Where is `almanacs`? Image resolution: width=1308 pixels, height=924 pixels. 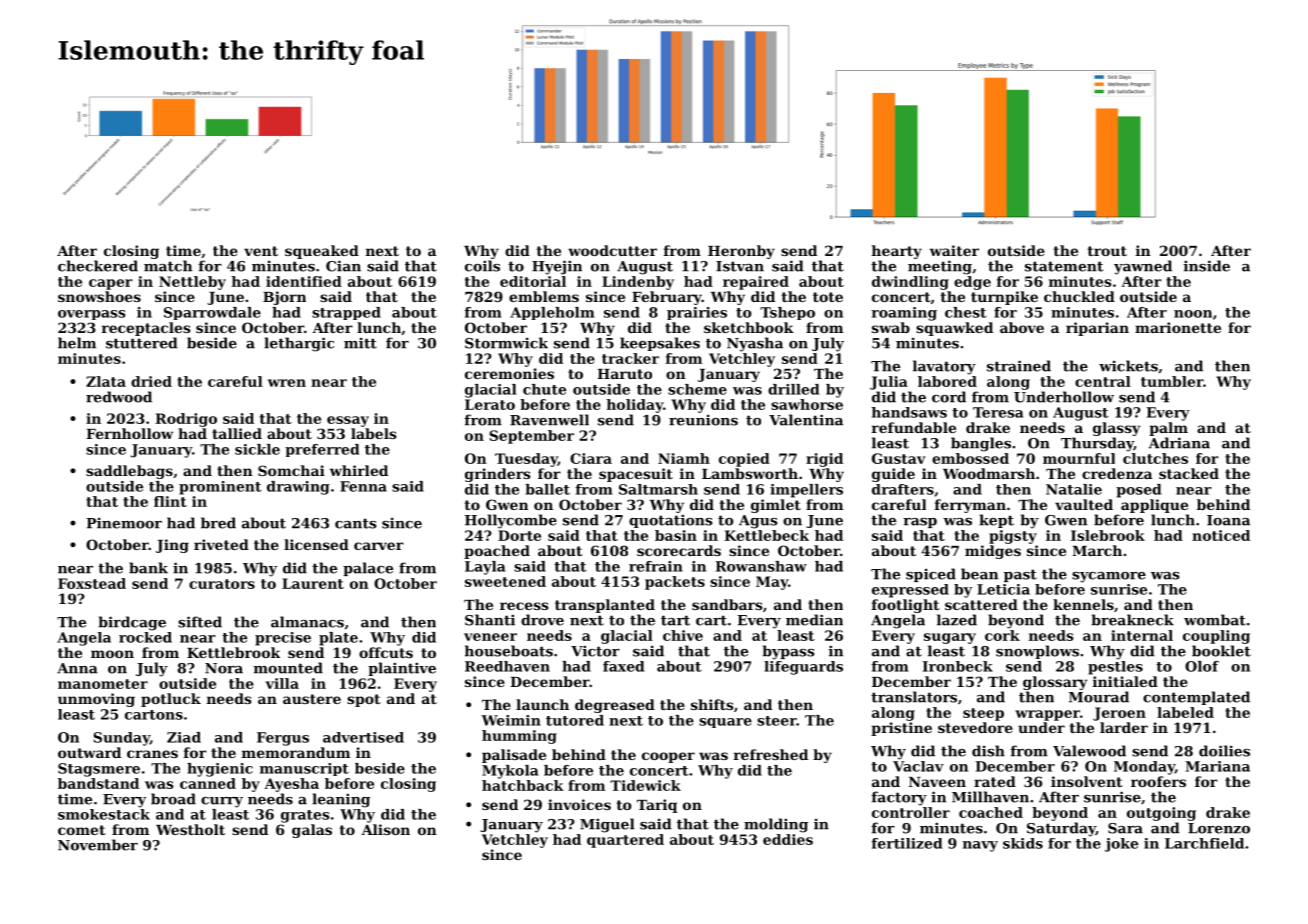 almanacs is located at coordinates (307, 622).
